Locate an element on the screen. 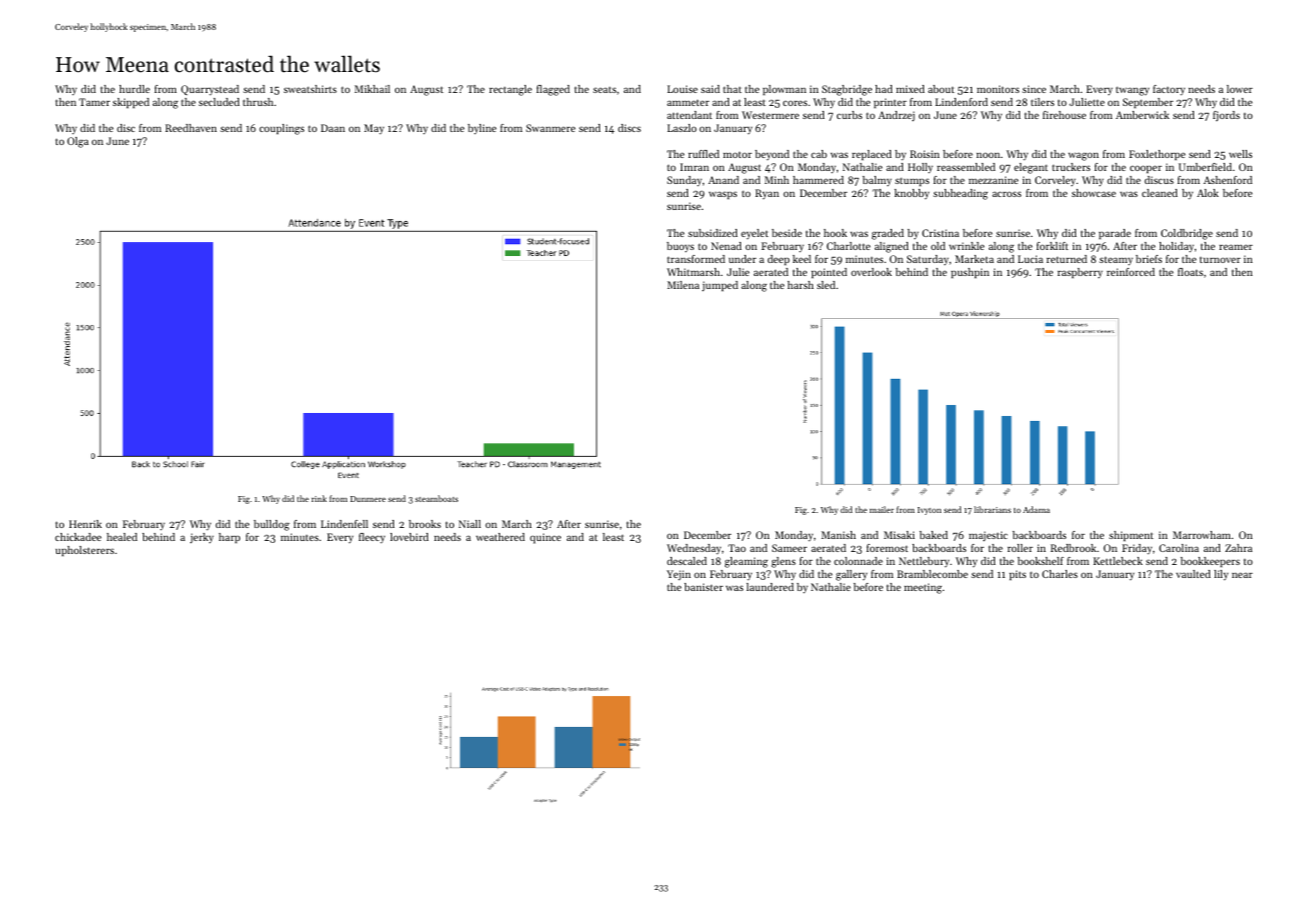 The height and width of the screenshot is (924, 1308). buoys is located at coordinates (680, 247).
